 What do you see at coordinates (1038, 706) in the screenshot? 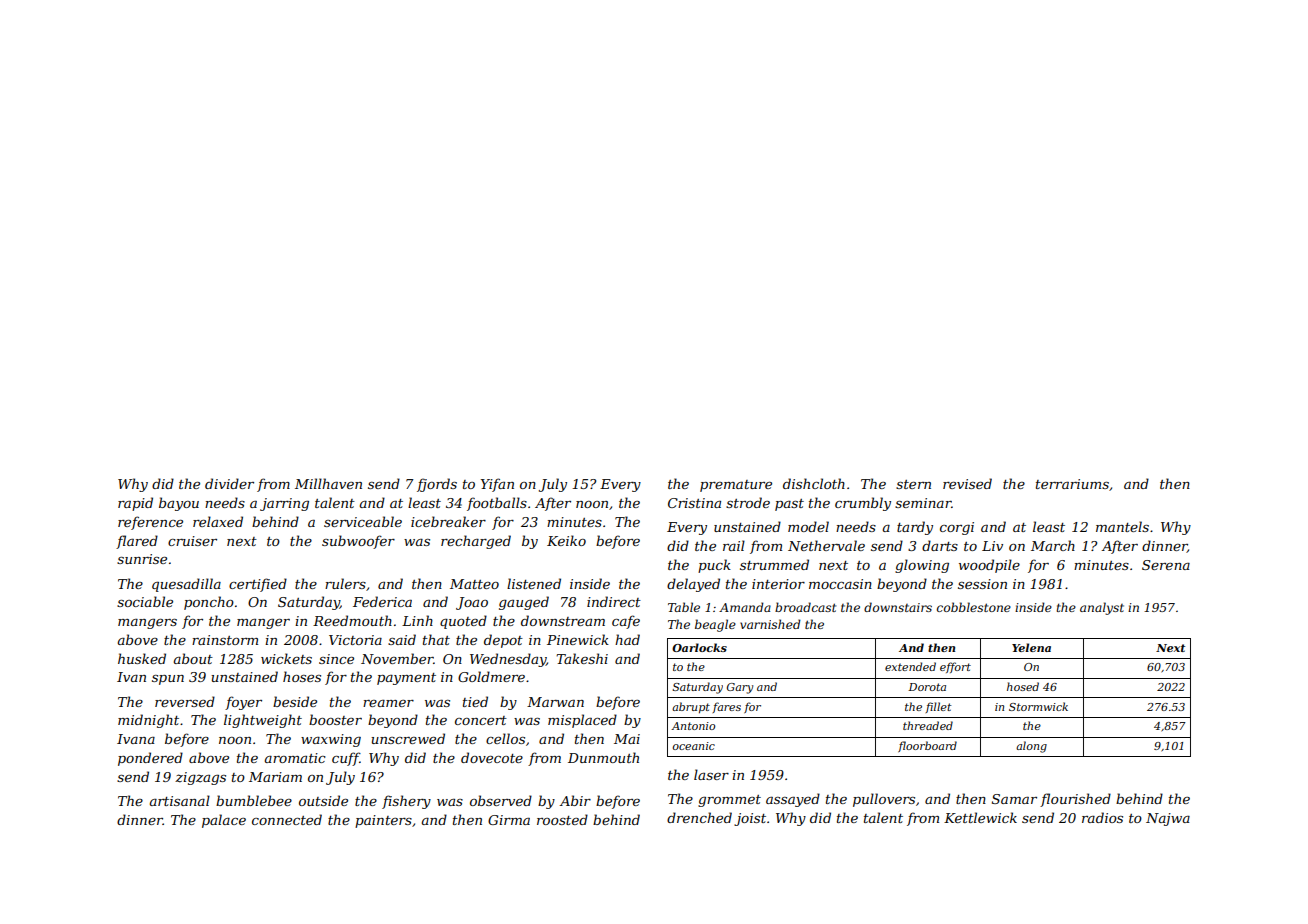
I see `Stormwick` at bounding box center [1038, 706].
